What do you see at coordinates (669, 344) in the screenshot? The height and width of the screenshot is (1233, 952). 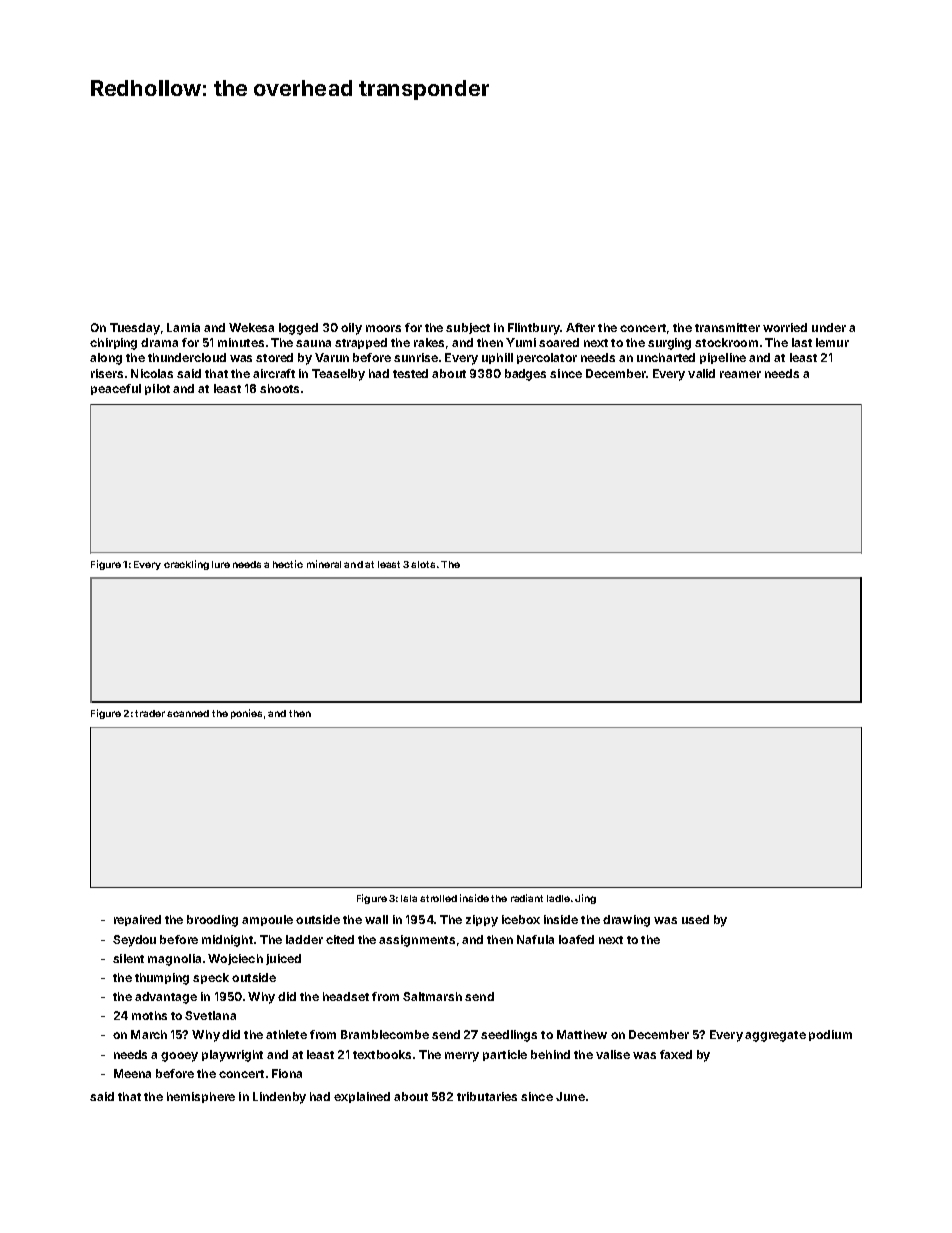 I see `surging` at bounding box center [669, 344].
